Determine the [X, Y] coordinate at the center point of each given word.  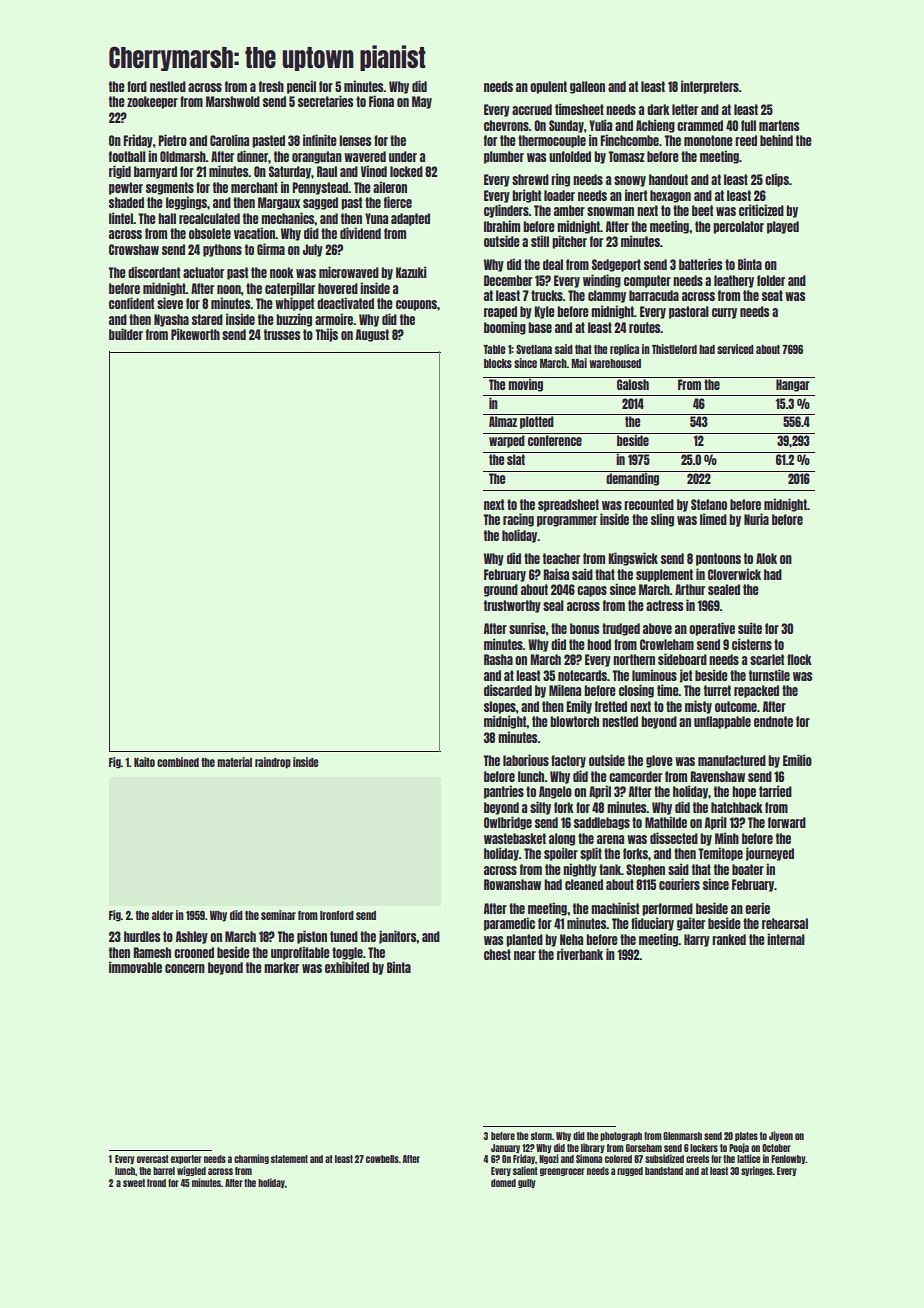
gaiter [691, 924]
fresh [271, 86]
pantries [504, 792]
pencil [301, 87]
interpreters [710, 87]
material [234, 762]
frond [156, 1183]
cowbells [382, 1159]
